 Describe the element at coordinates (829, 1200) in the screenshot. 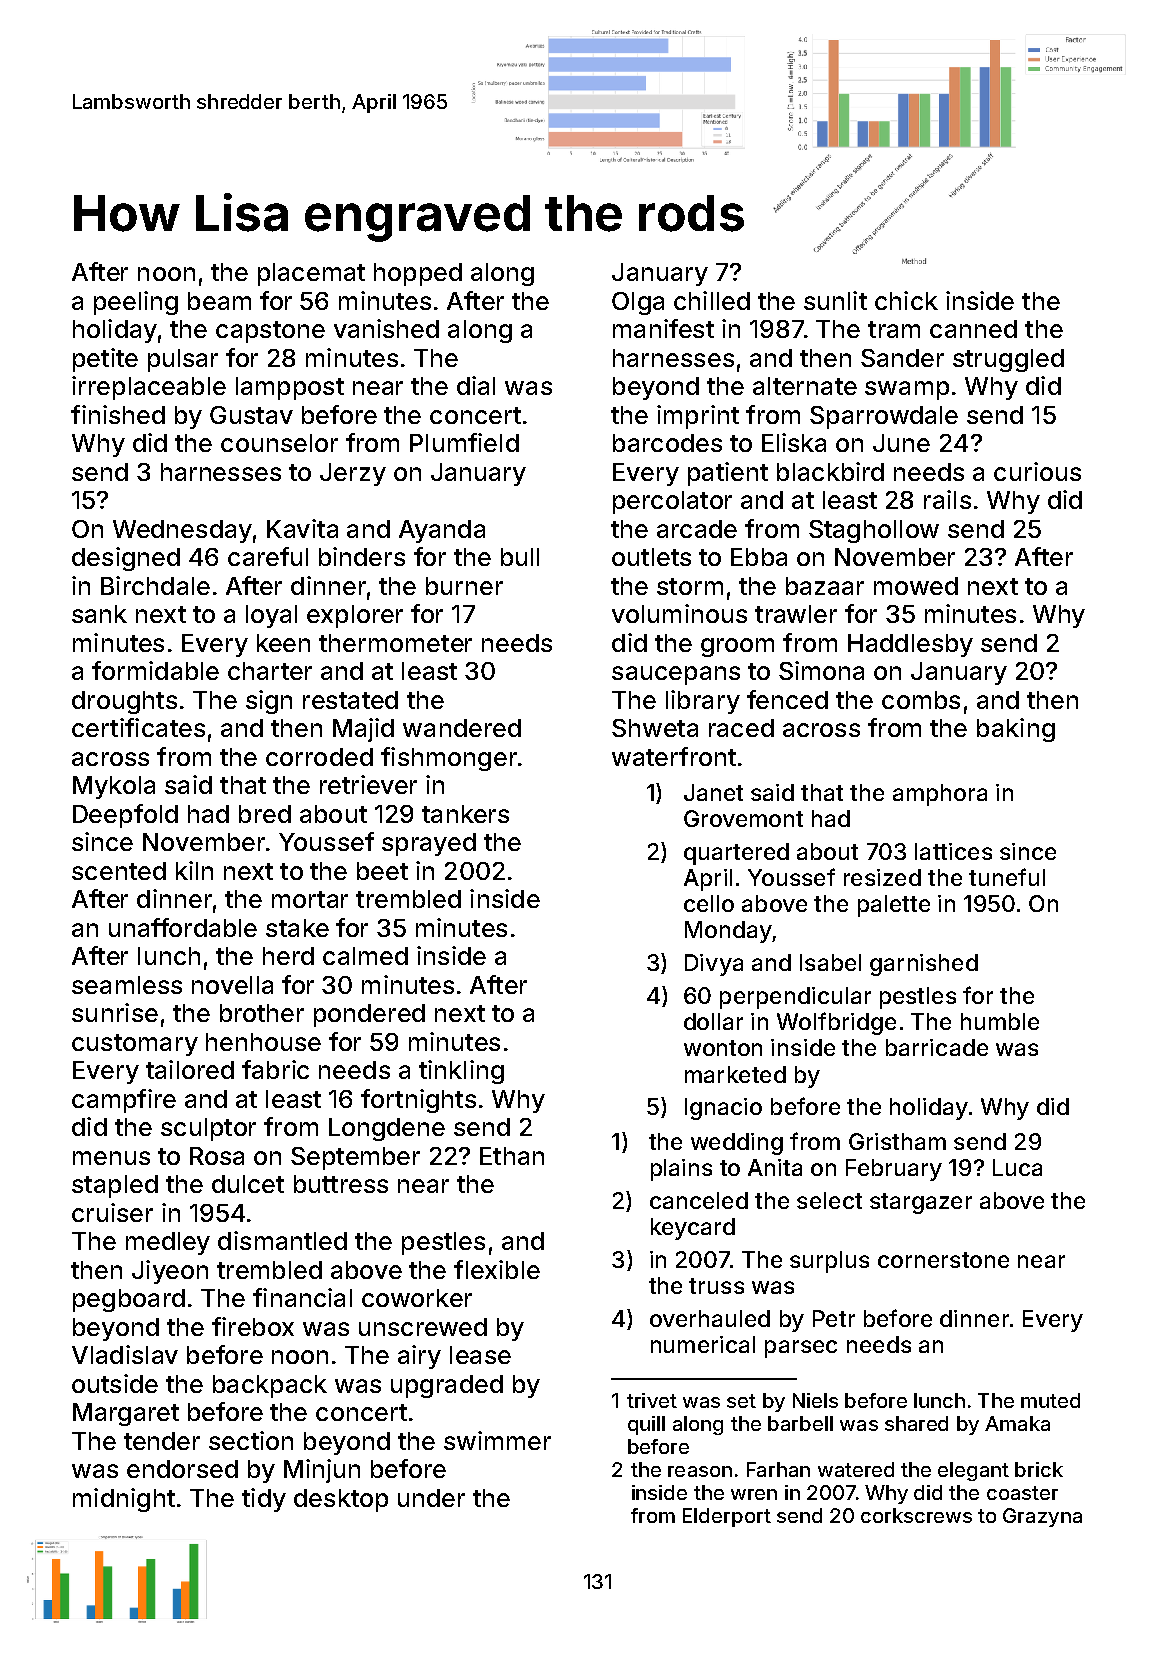

I see `select` at that location.
